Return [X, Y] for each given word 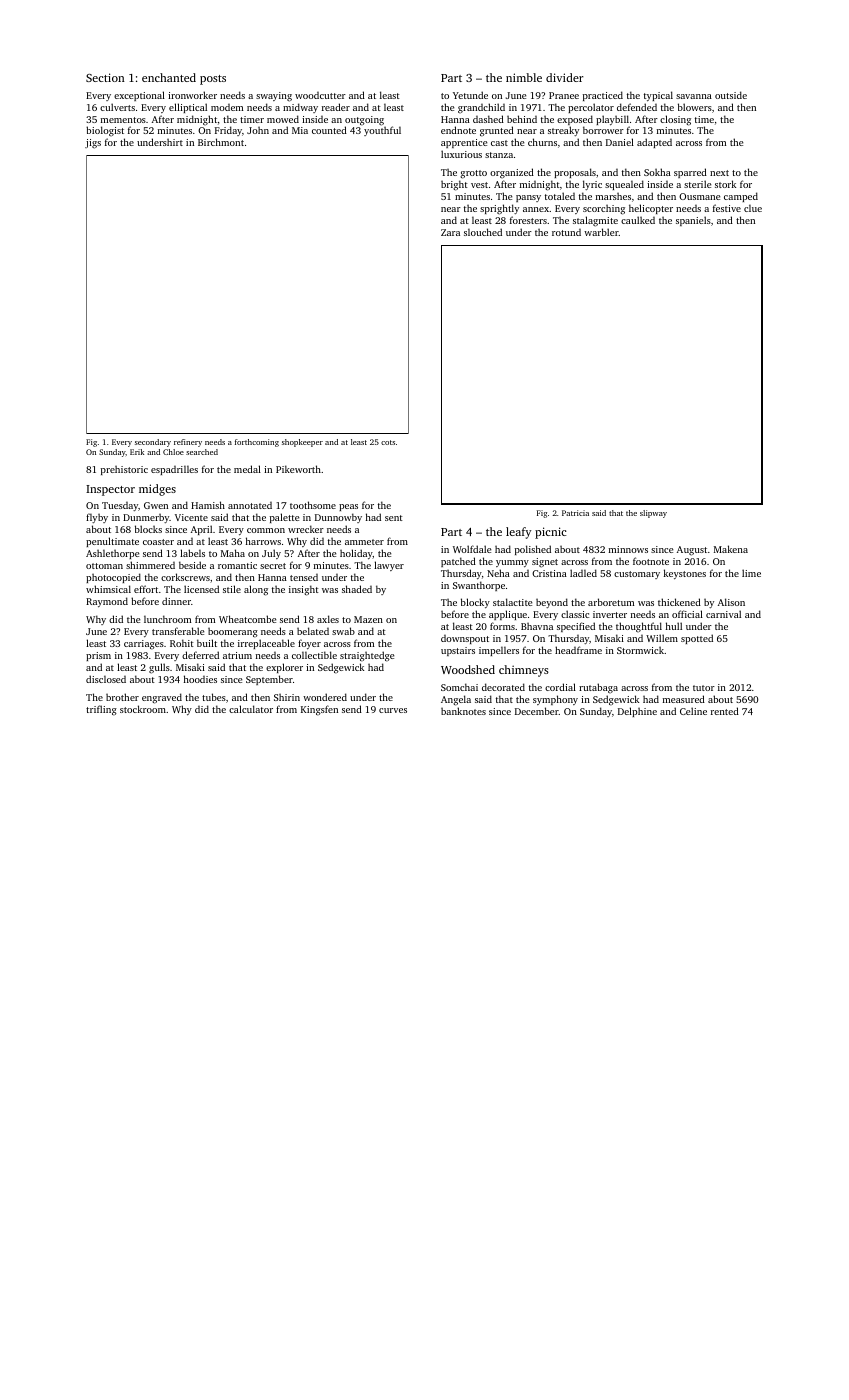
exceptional [139, 96]
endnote [458, 130]
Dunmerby [146, 518]
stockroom [143, 709]
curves [393, 710]
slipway [653, 514]
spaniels [693, 221]
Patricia [575, 513]
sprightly [499, 209]
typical [658, 96]
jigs [93, 144]
